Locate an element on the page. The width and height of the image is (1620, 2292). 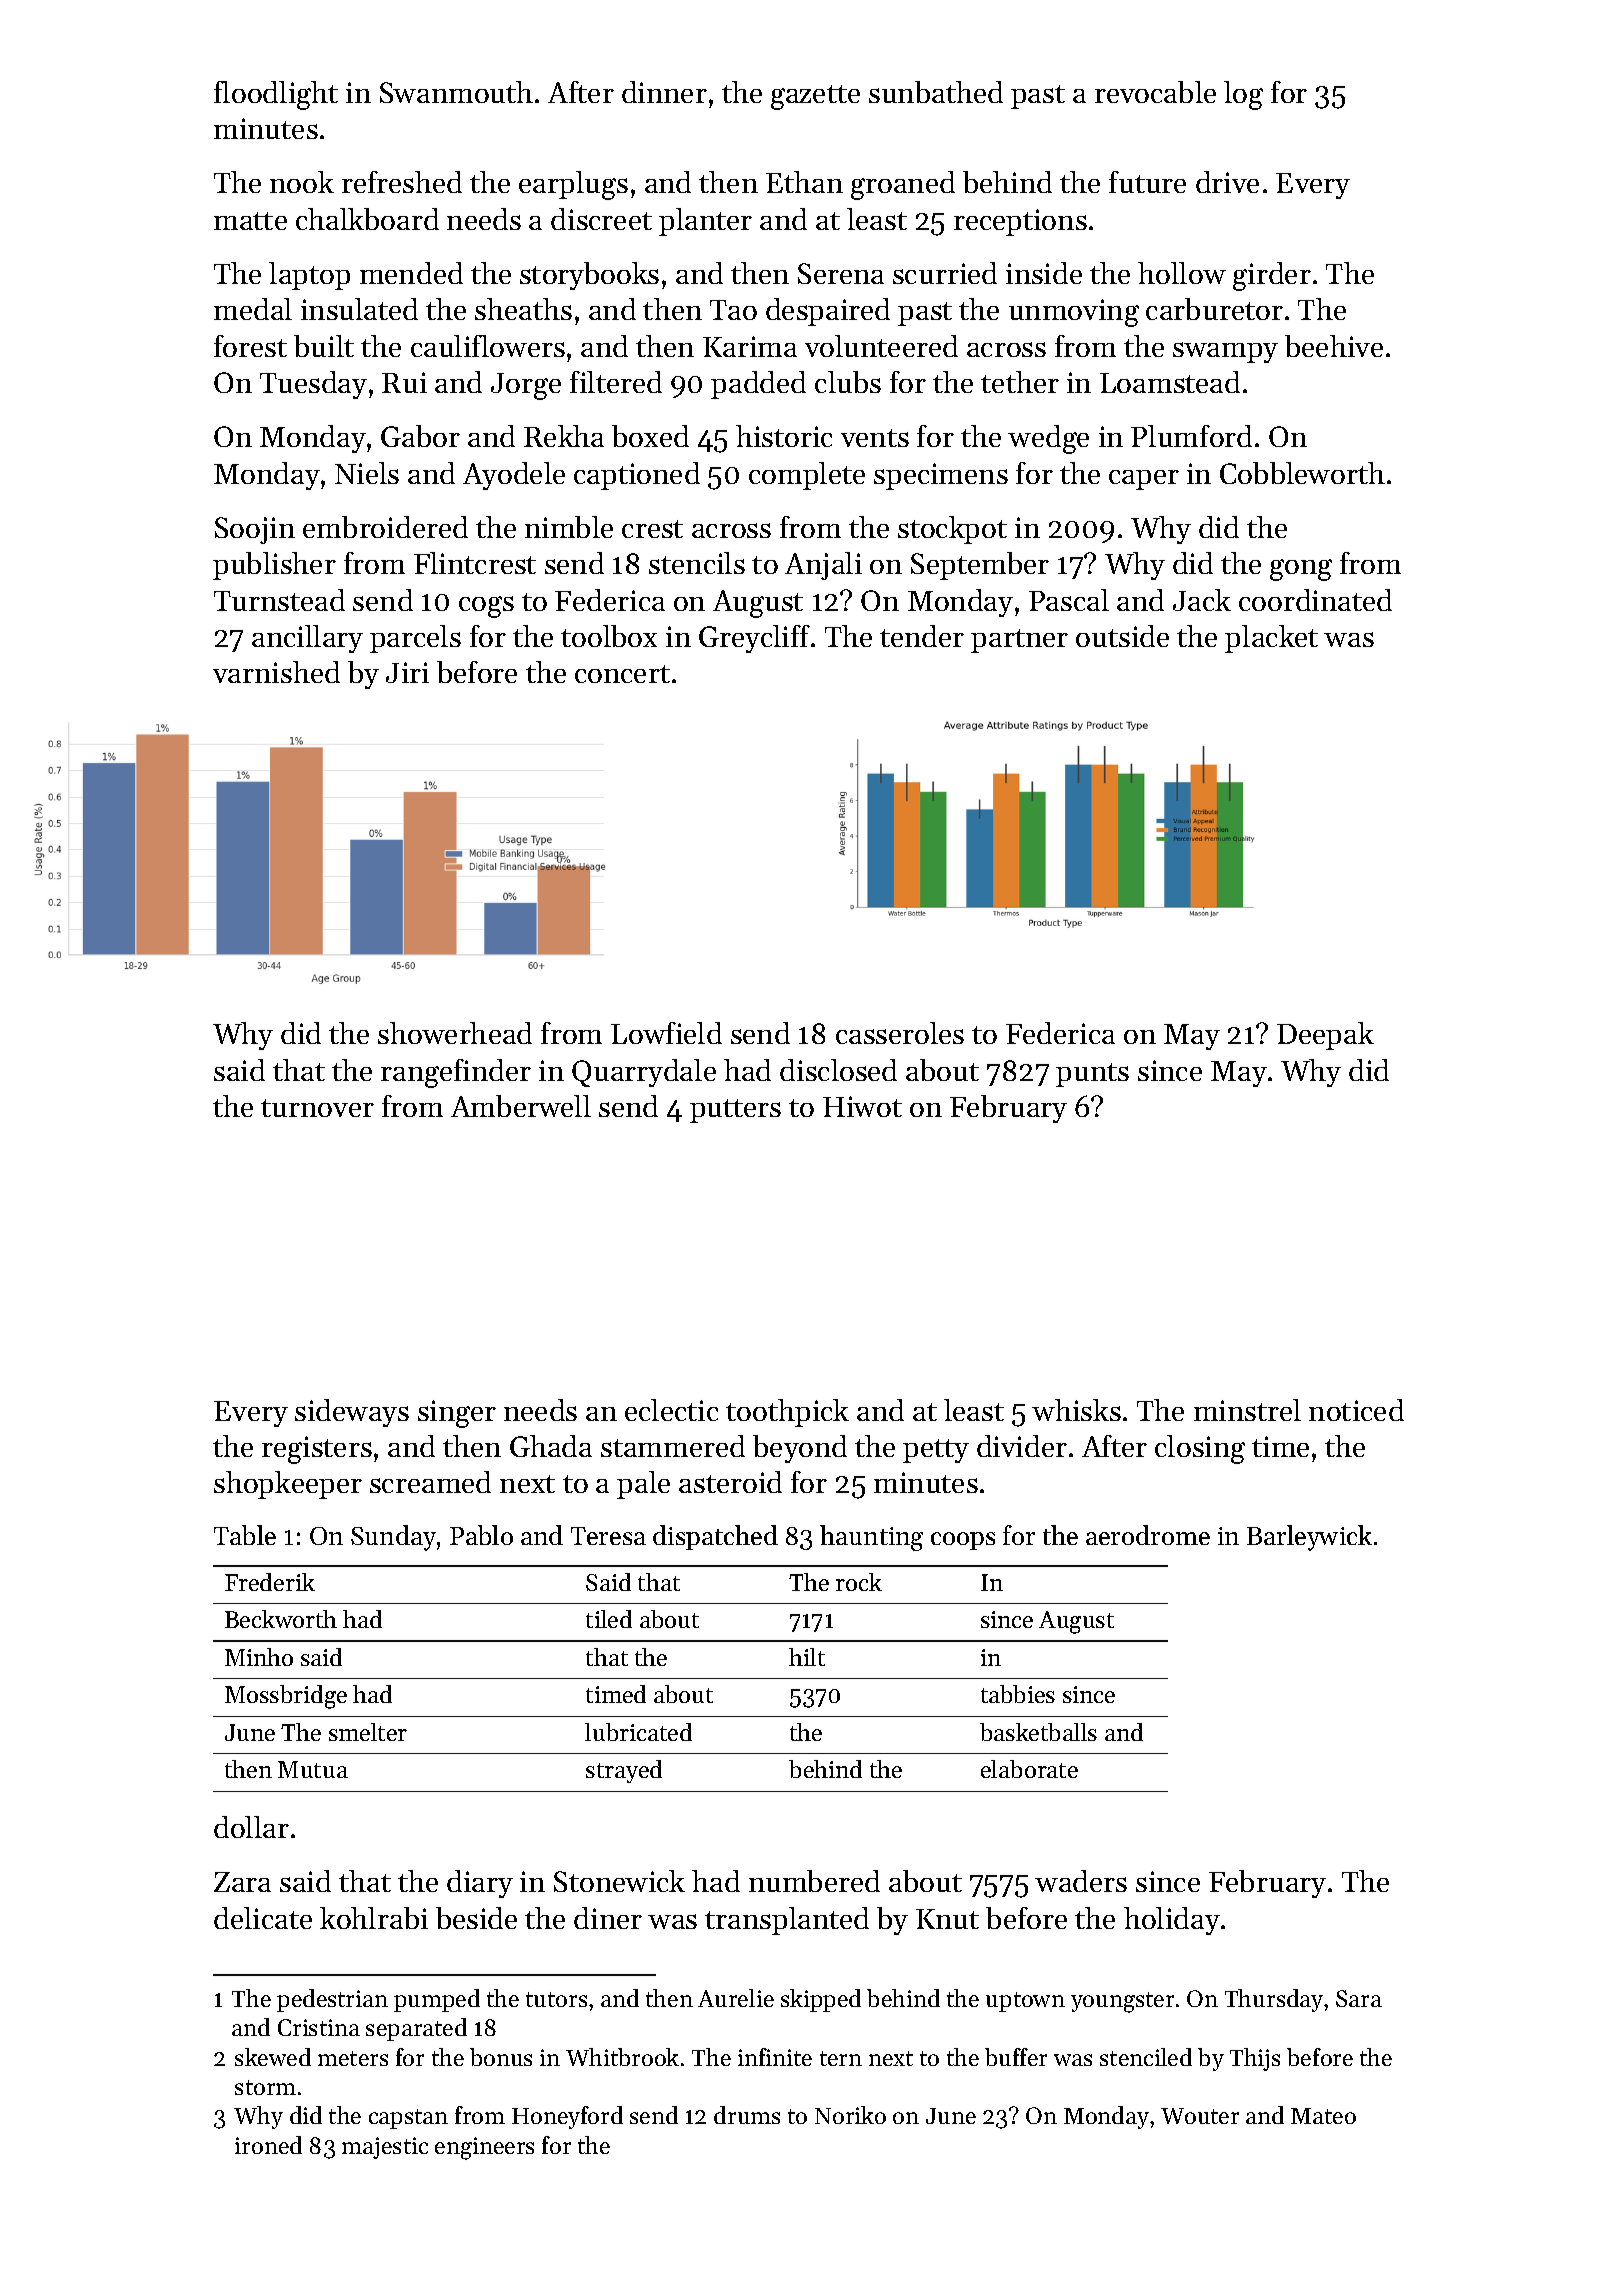
placket is located at coordinates (1271, 639).
